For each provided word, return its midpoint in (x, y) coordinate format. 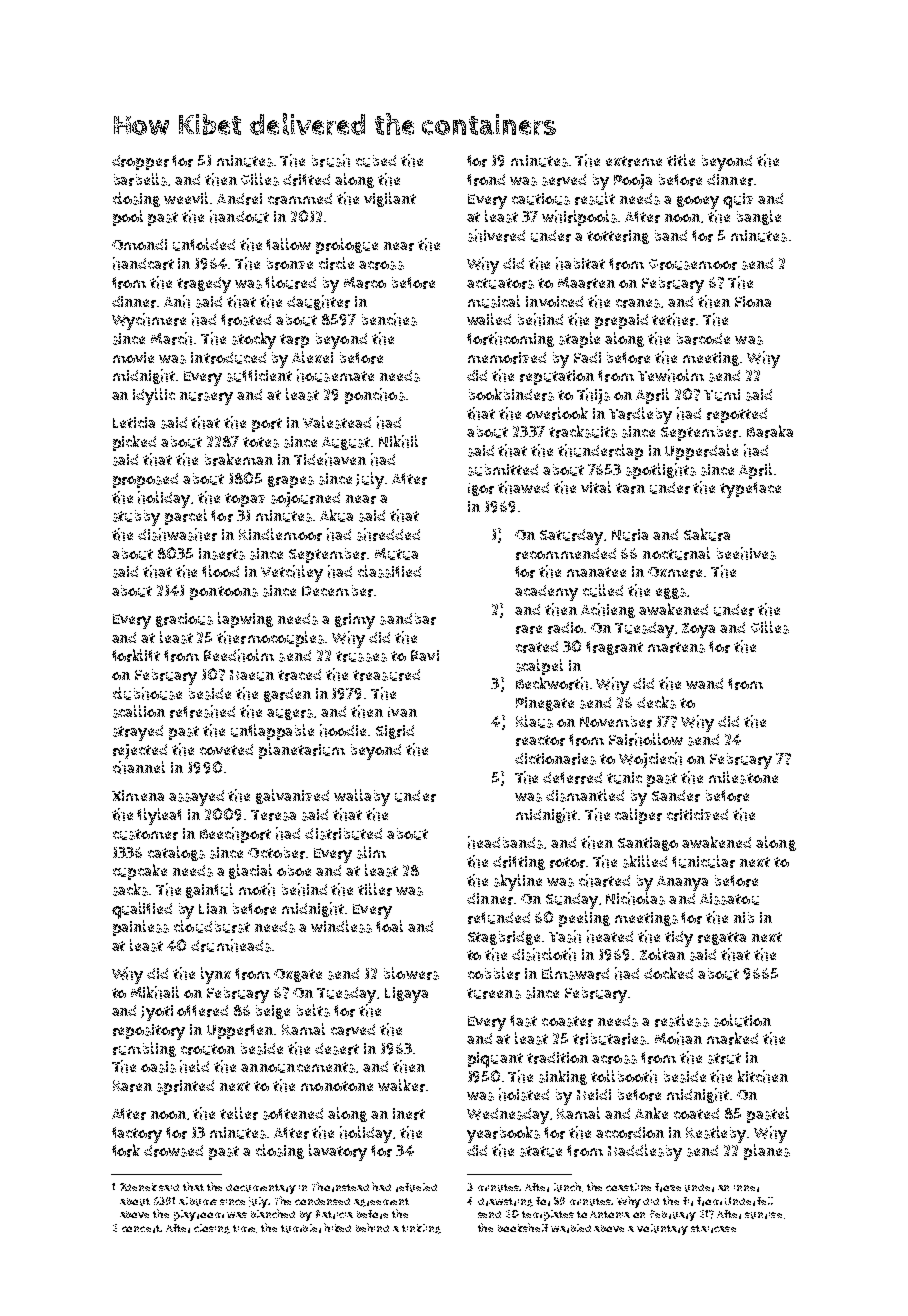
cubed (376, 161)
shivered (496, 235)
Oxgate (298, 975)
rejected (140, 751)
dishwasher (177, 534)
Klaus (534, 721)
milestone (743, 777)
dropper (140, 162)
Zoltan (662, 954)
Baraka (770, 431)
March (171, 338)
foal (389, 926)
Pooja (633, 181)
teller (239, 1113)
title (681, 160)
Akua (336, 515)
